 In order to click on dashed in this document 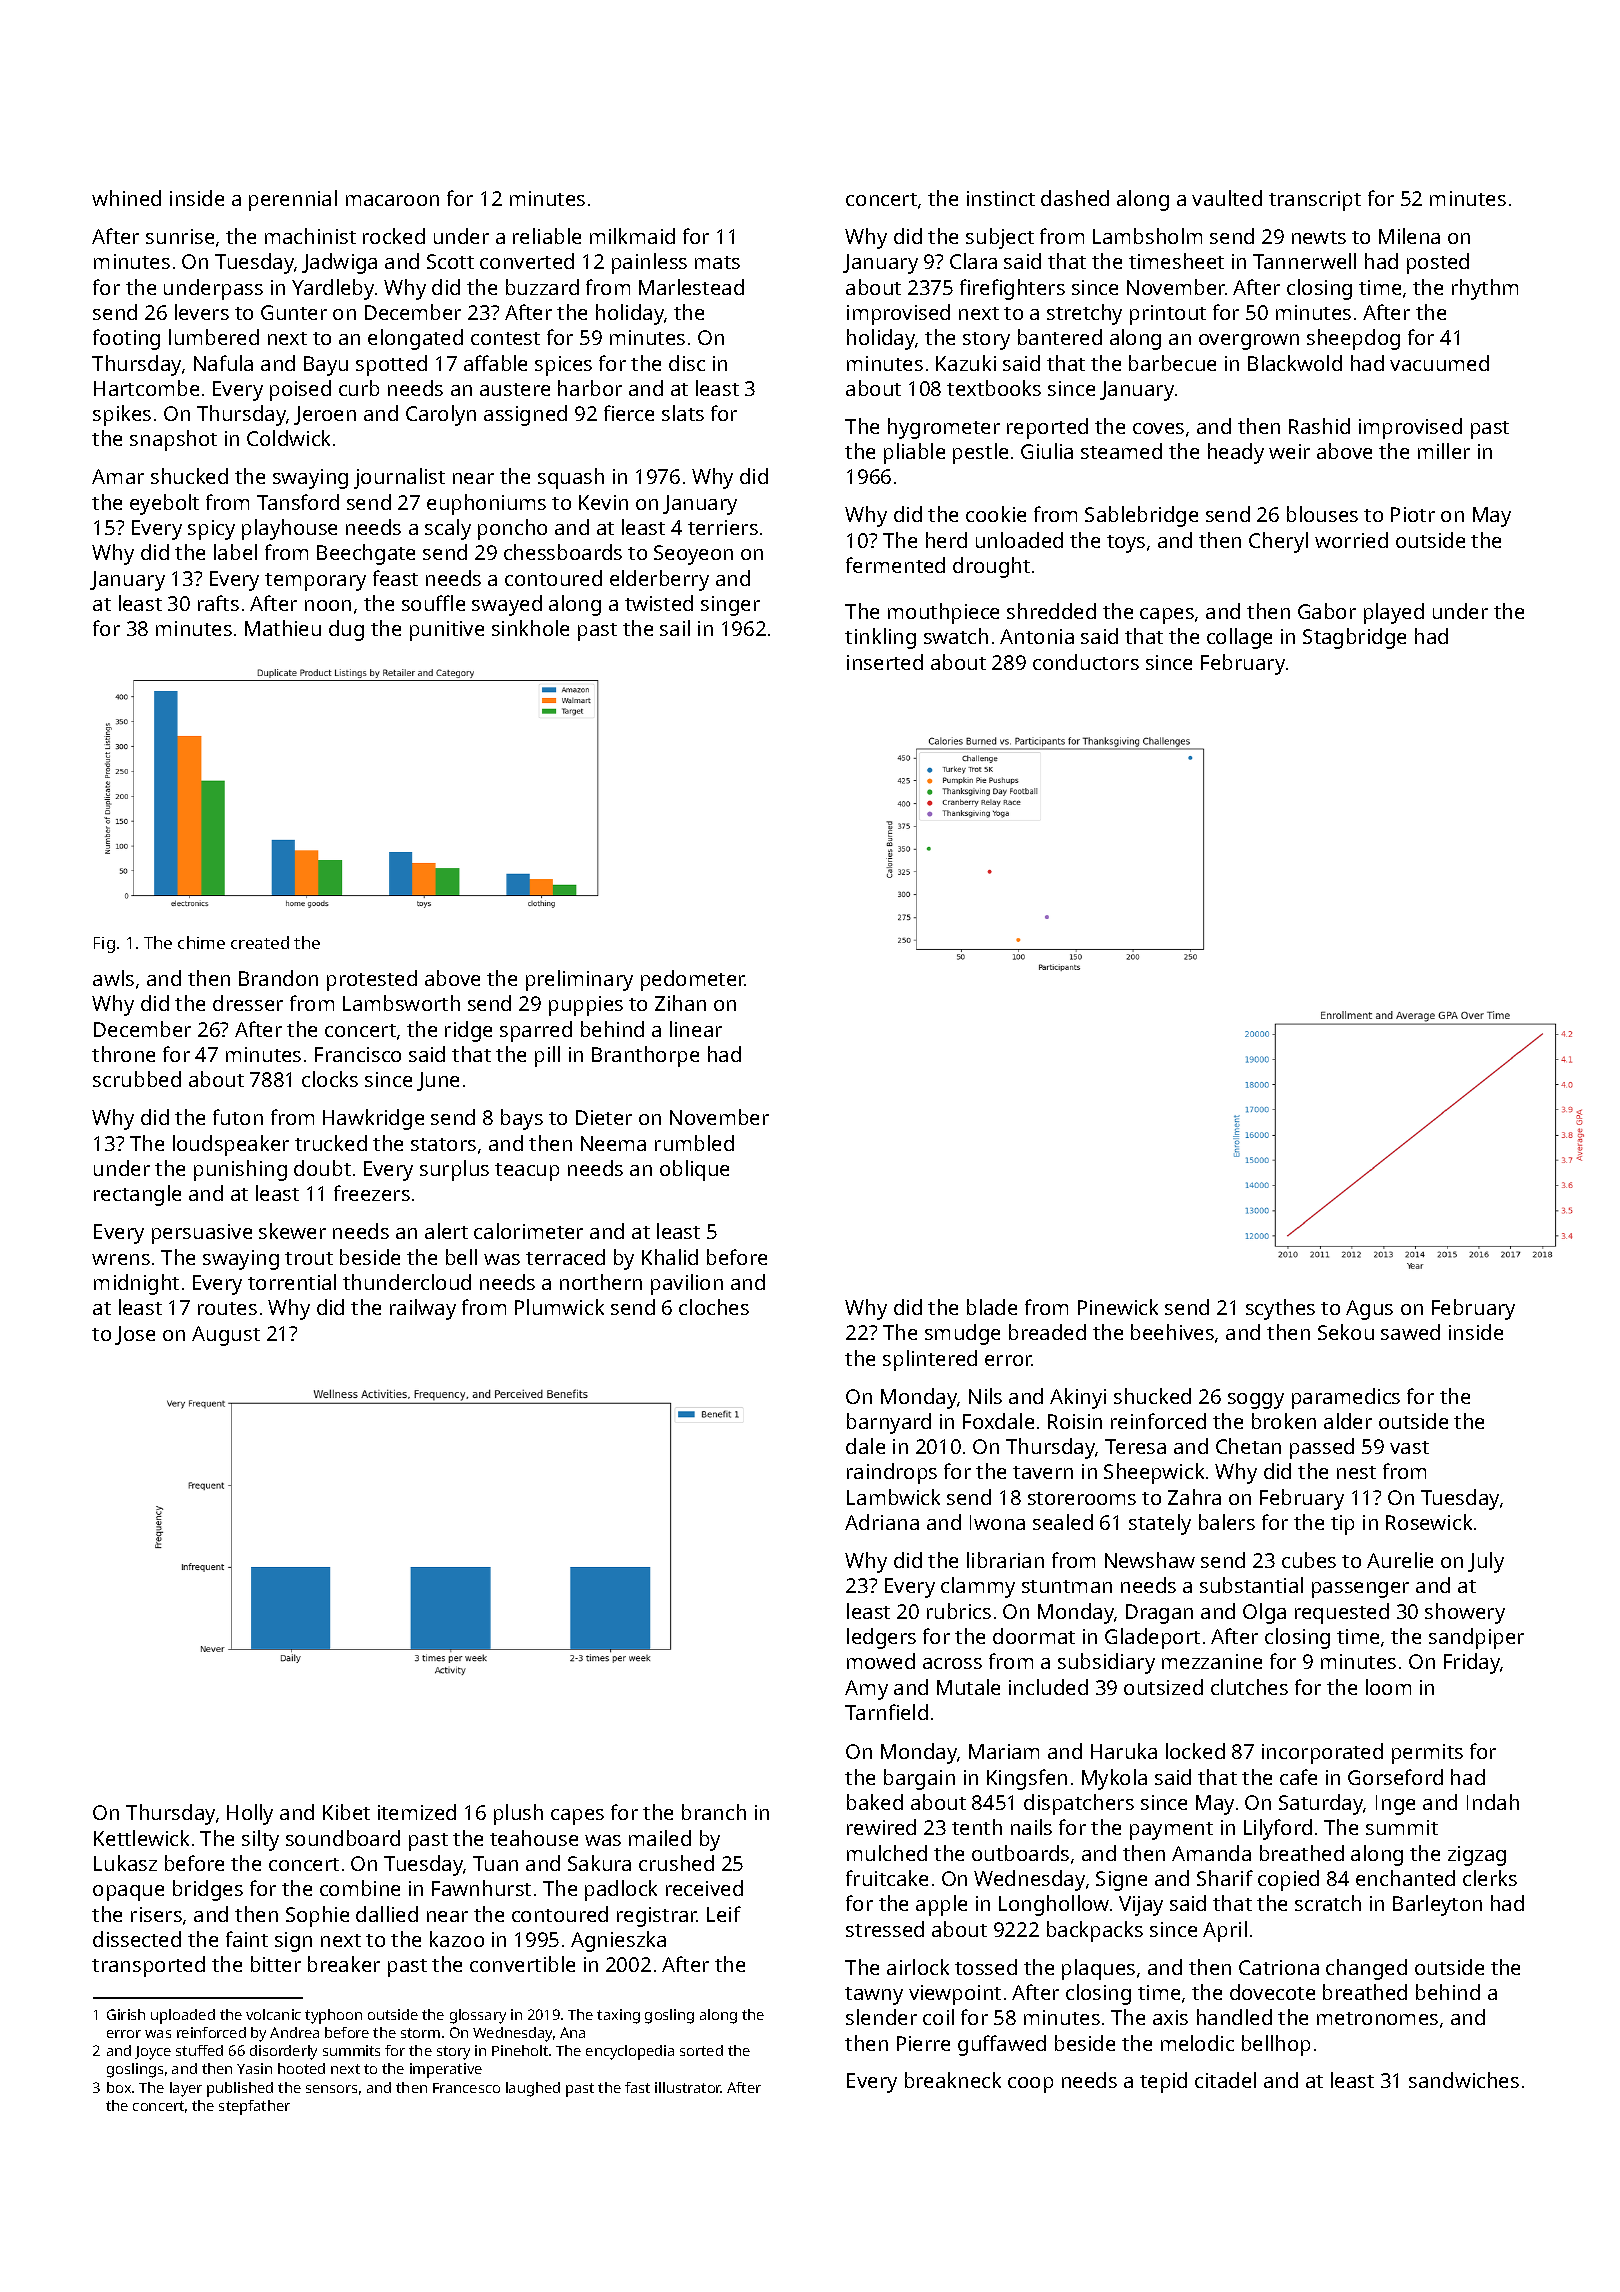, I will do `click(1075, 198)`.
